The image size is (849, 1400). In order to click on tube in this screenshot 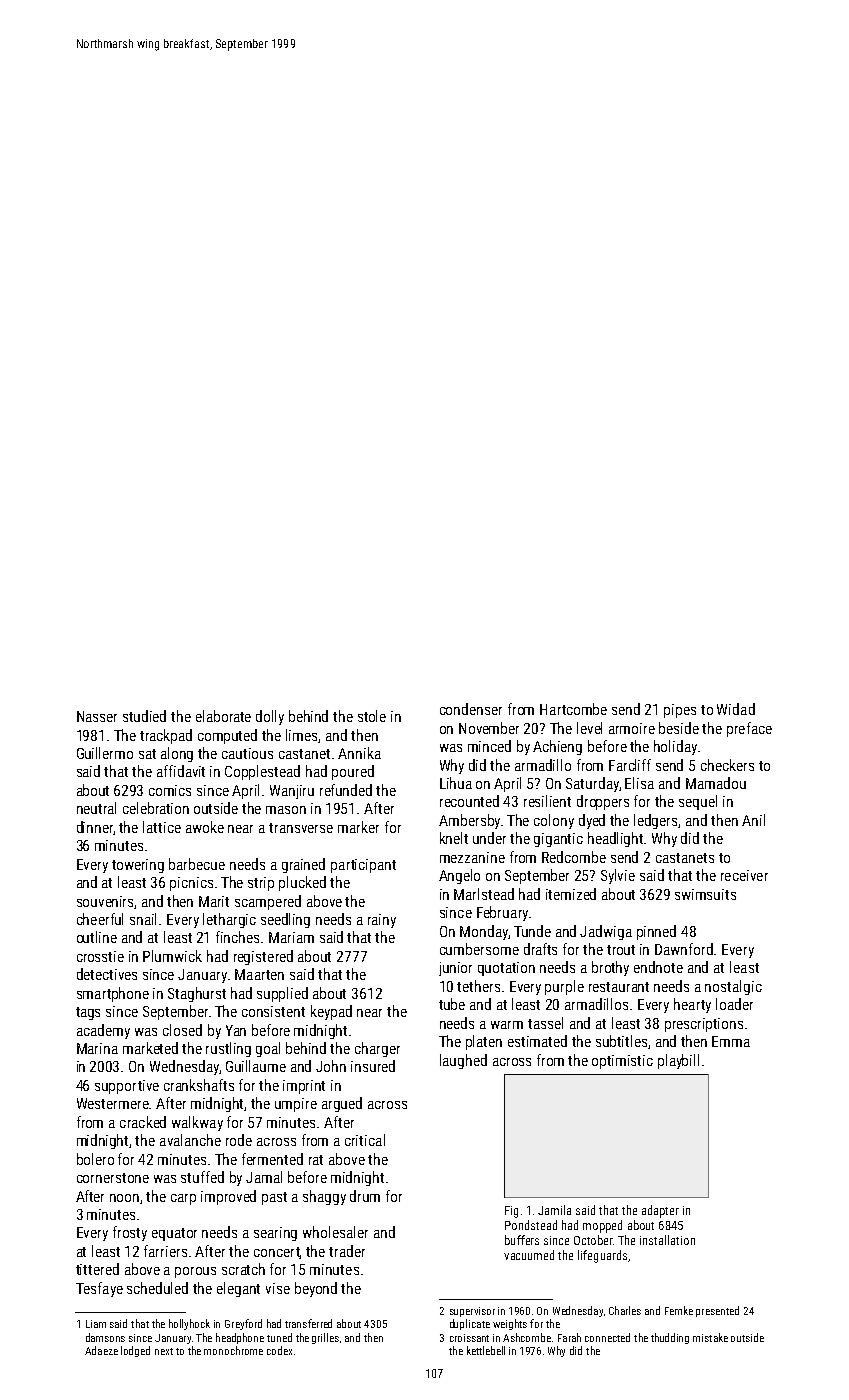, I will do `click(452, 1004)`.
